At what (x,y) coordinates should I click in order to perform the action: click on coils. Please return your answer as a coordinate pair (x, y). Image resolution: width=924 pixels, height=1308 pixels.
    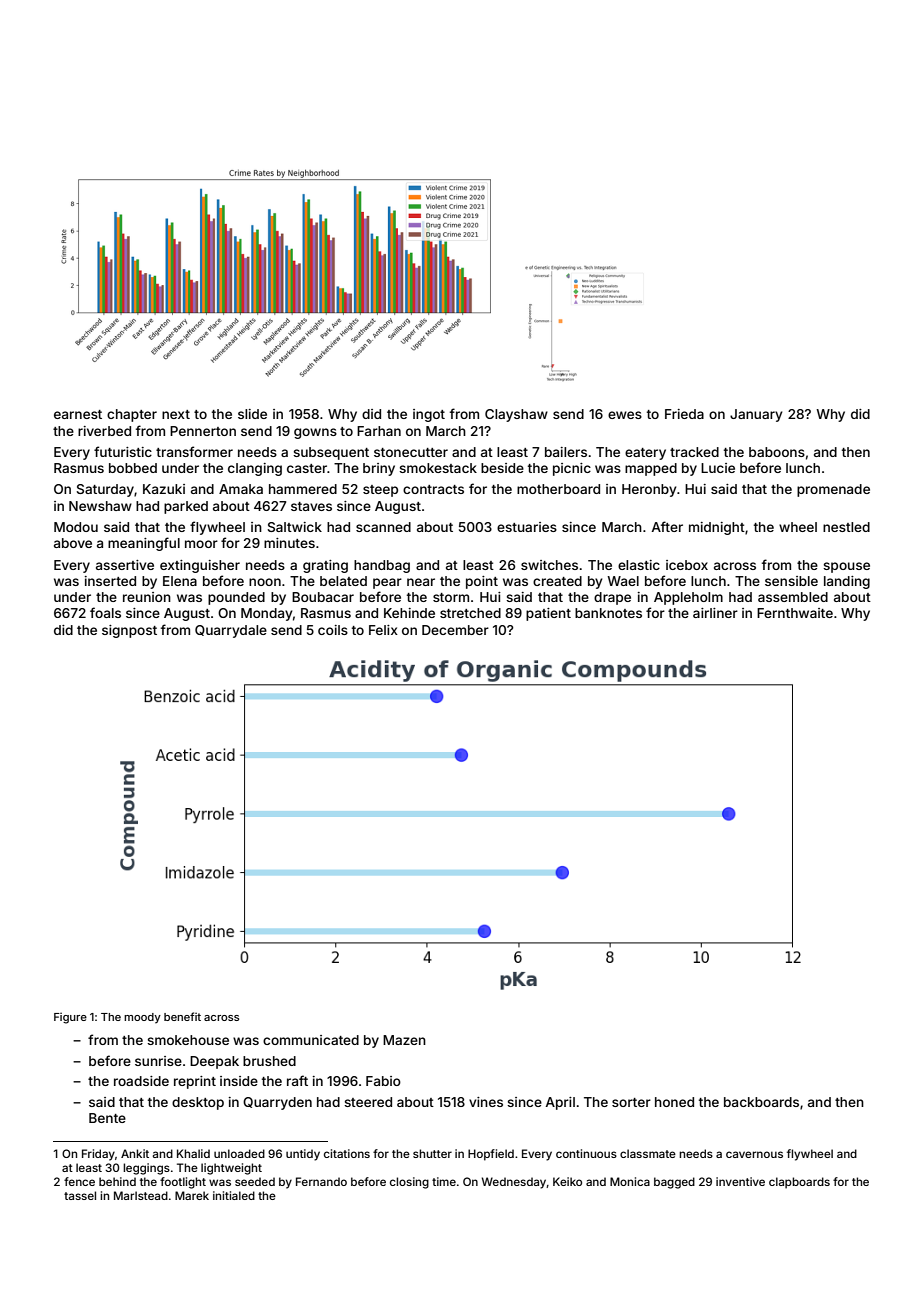
    Looking at the image, I should click on (333, 630).
